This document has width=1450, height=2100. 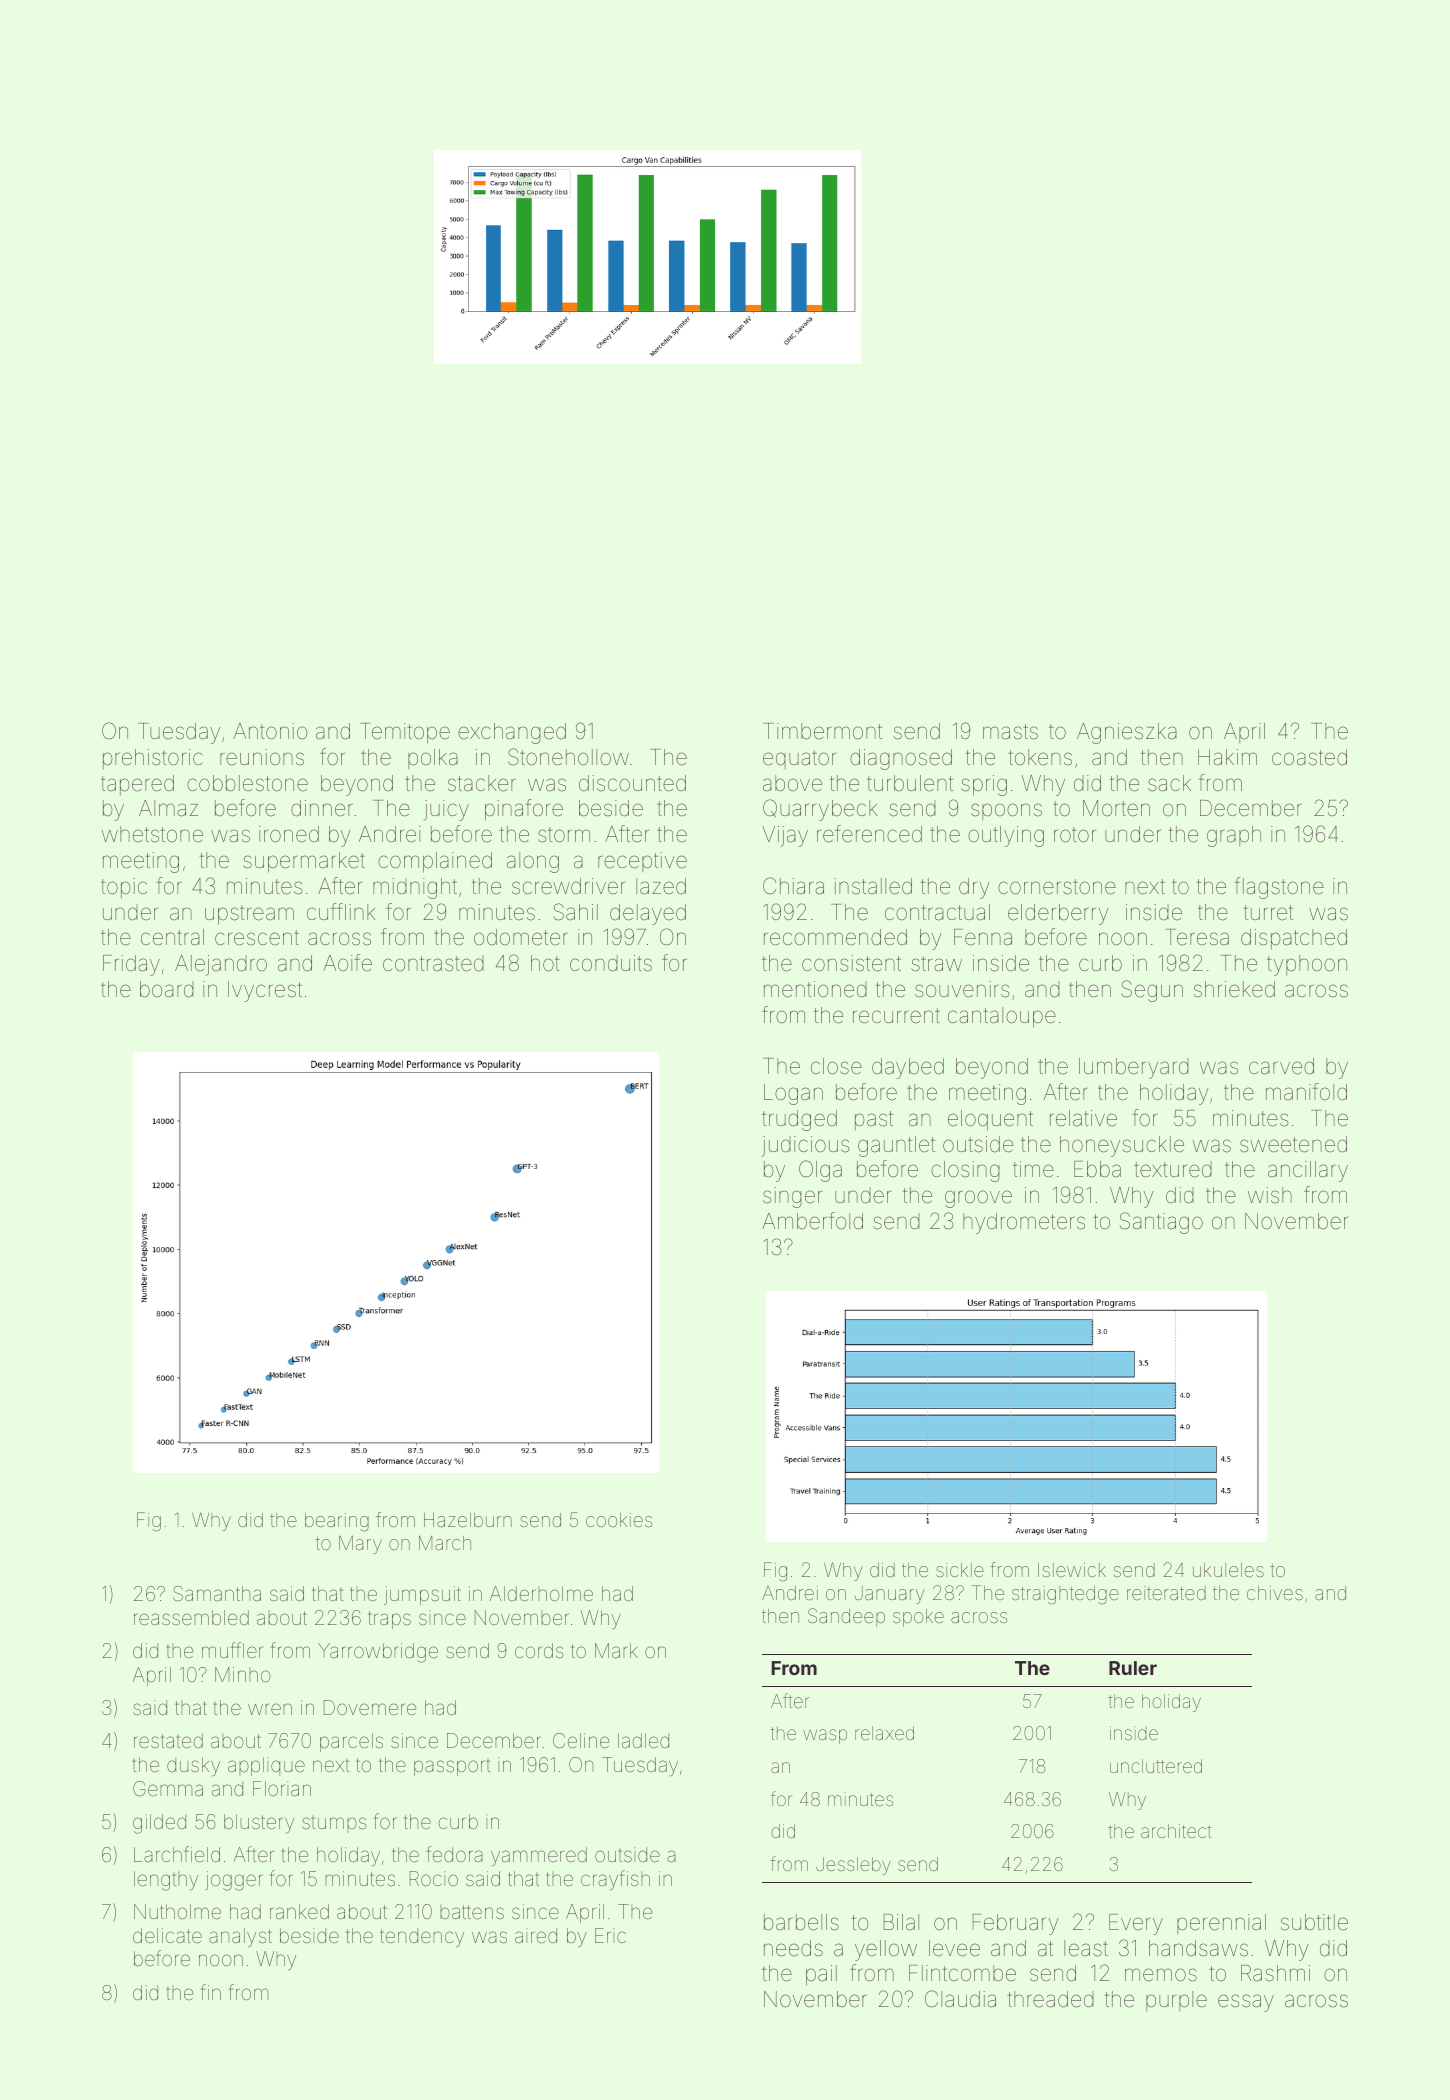 What do you see at coordinates (1228, 1570) in the document?
I see `ukuleles` at bounding box center [1228, 1570].
